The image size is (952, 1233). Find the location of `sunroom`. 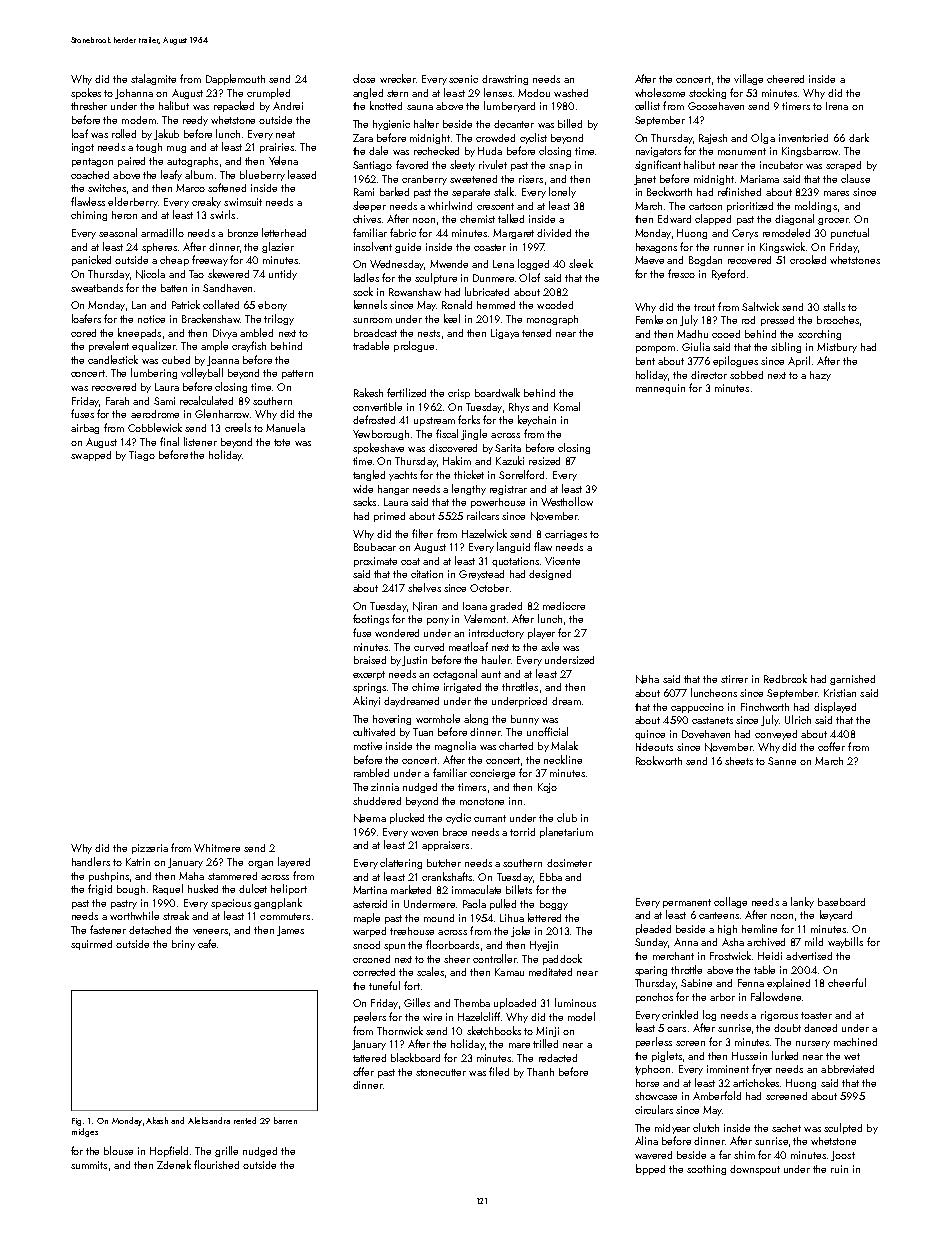

sunroom is located at coordinates (372, 320).
